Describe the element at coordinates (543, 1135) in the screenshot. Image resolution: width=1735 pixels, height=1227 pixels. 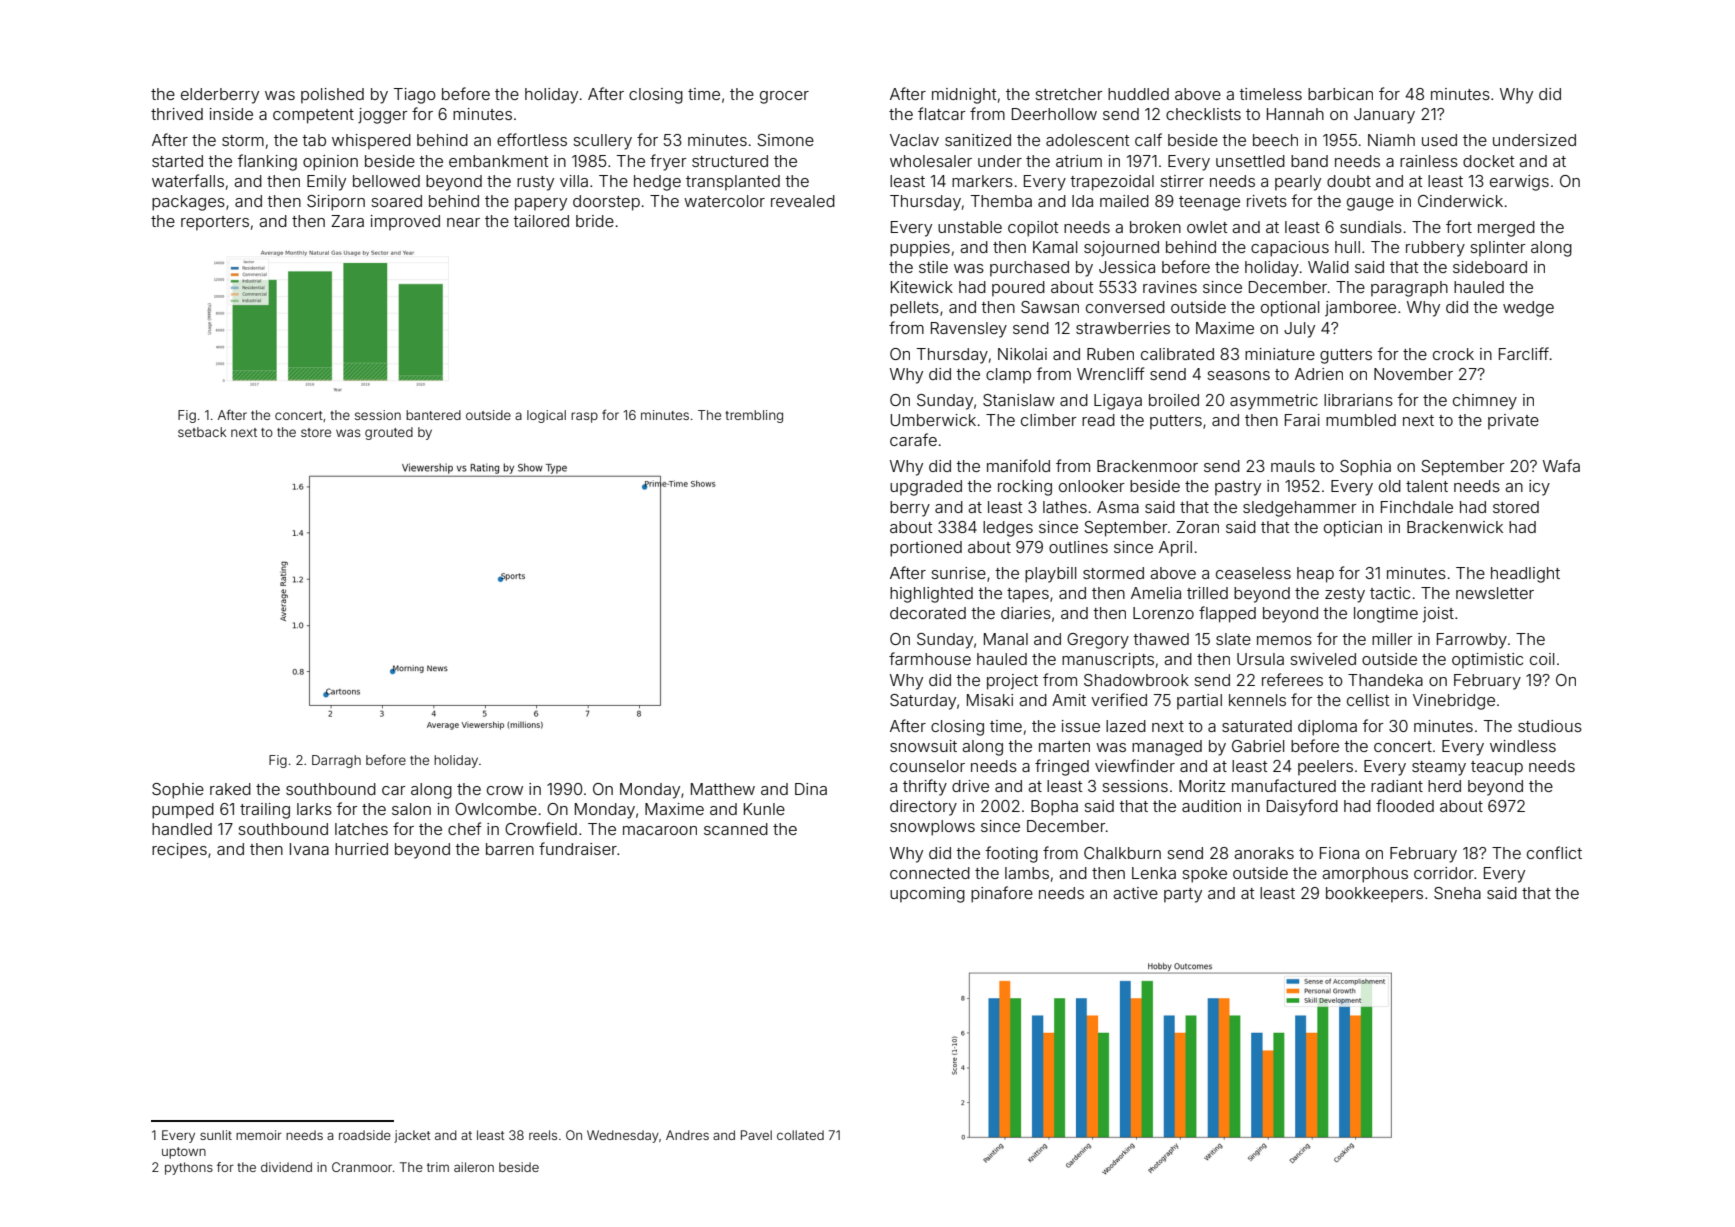
I see `reels` at that location.
